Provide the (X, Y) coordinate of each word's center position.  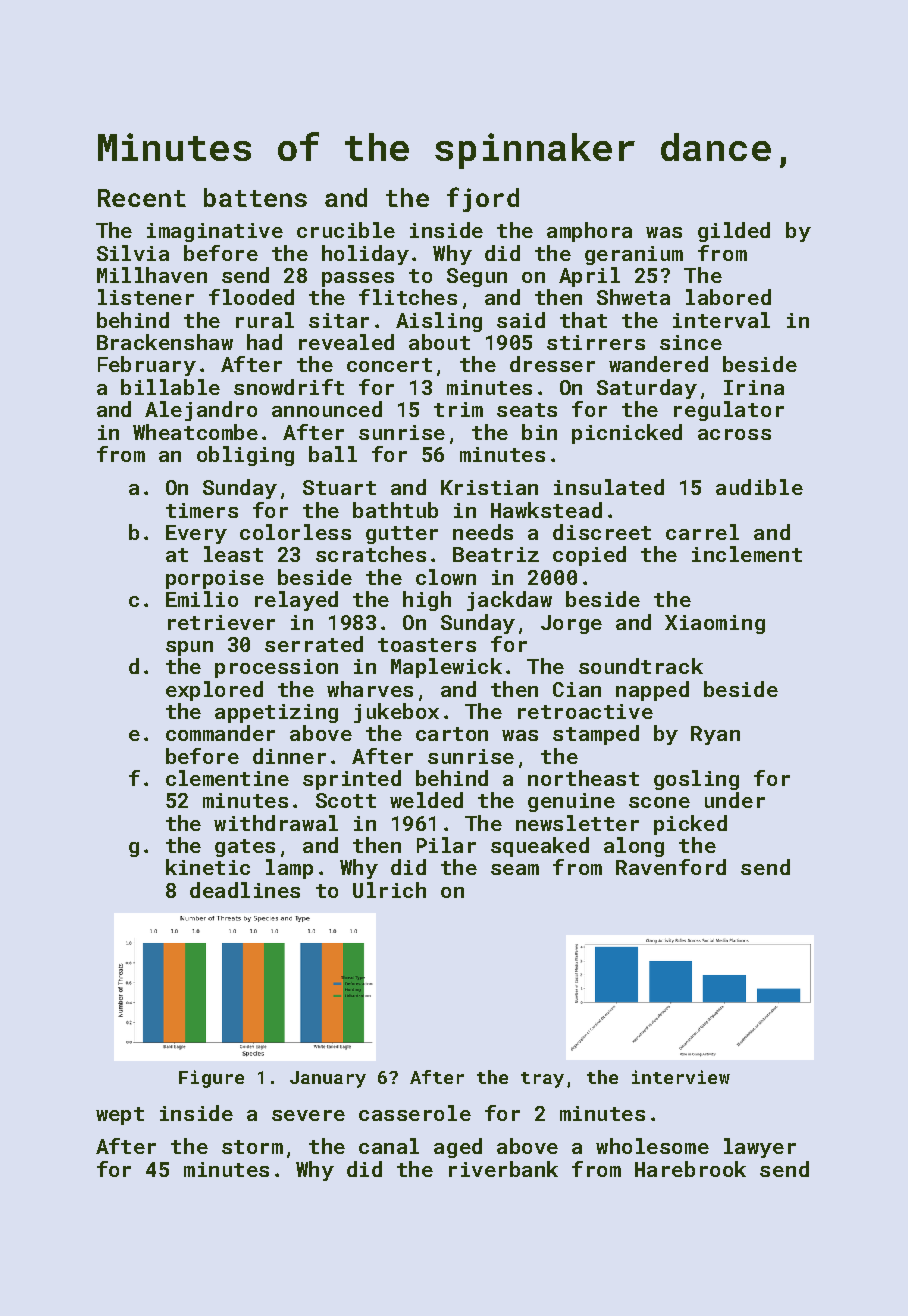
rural (265, 320)
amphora (589, 232)
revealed (346, 342)
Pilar (446, 845)
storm (252, 1147)
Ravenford (671, 867)
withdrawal (276, 823)
